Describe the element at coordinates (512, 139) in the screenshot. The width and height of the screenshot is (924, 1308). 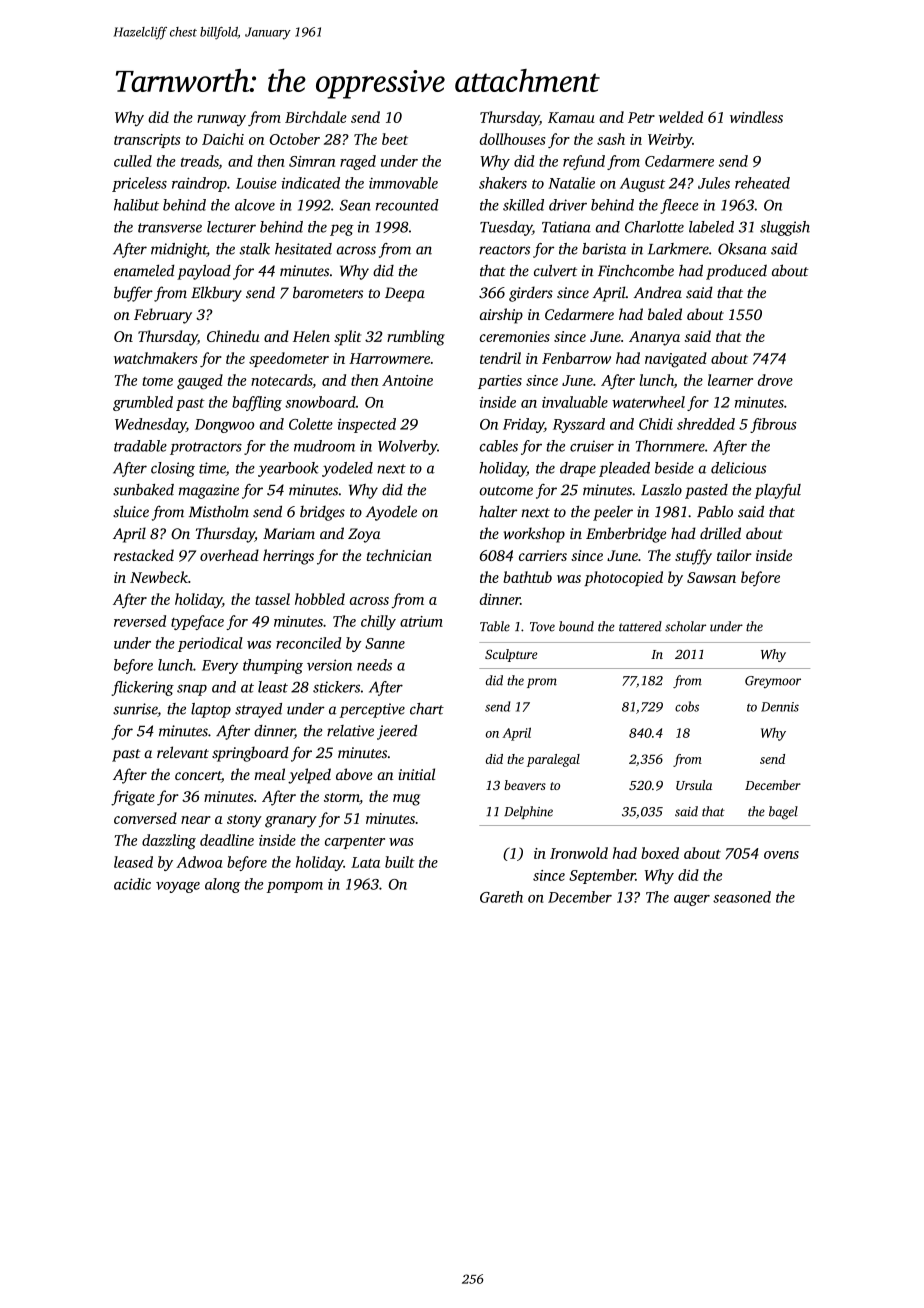
I see `dollhouses` at that location.
